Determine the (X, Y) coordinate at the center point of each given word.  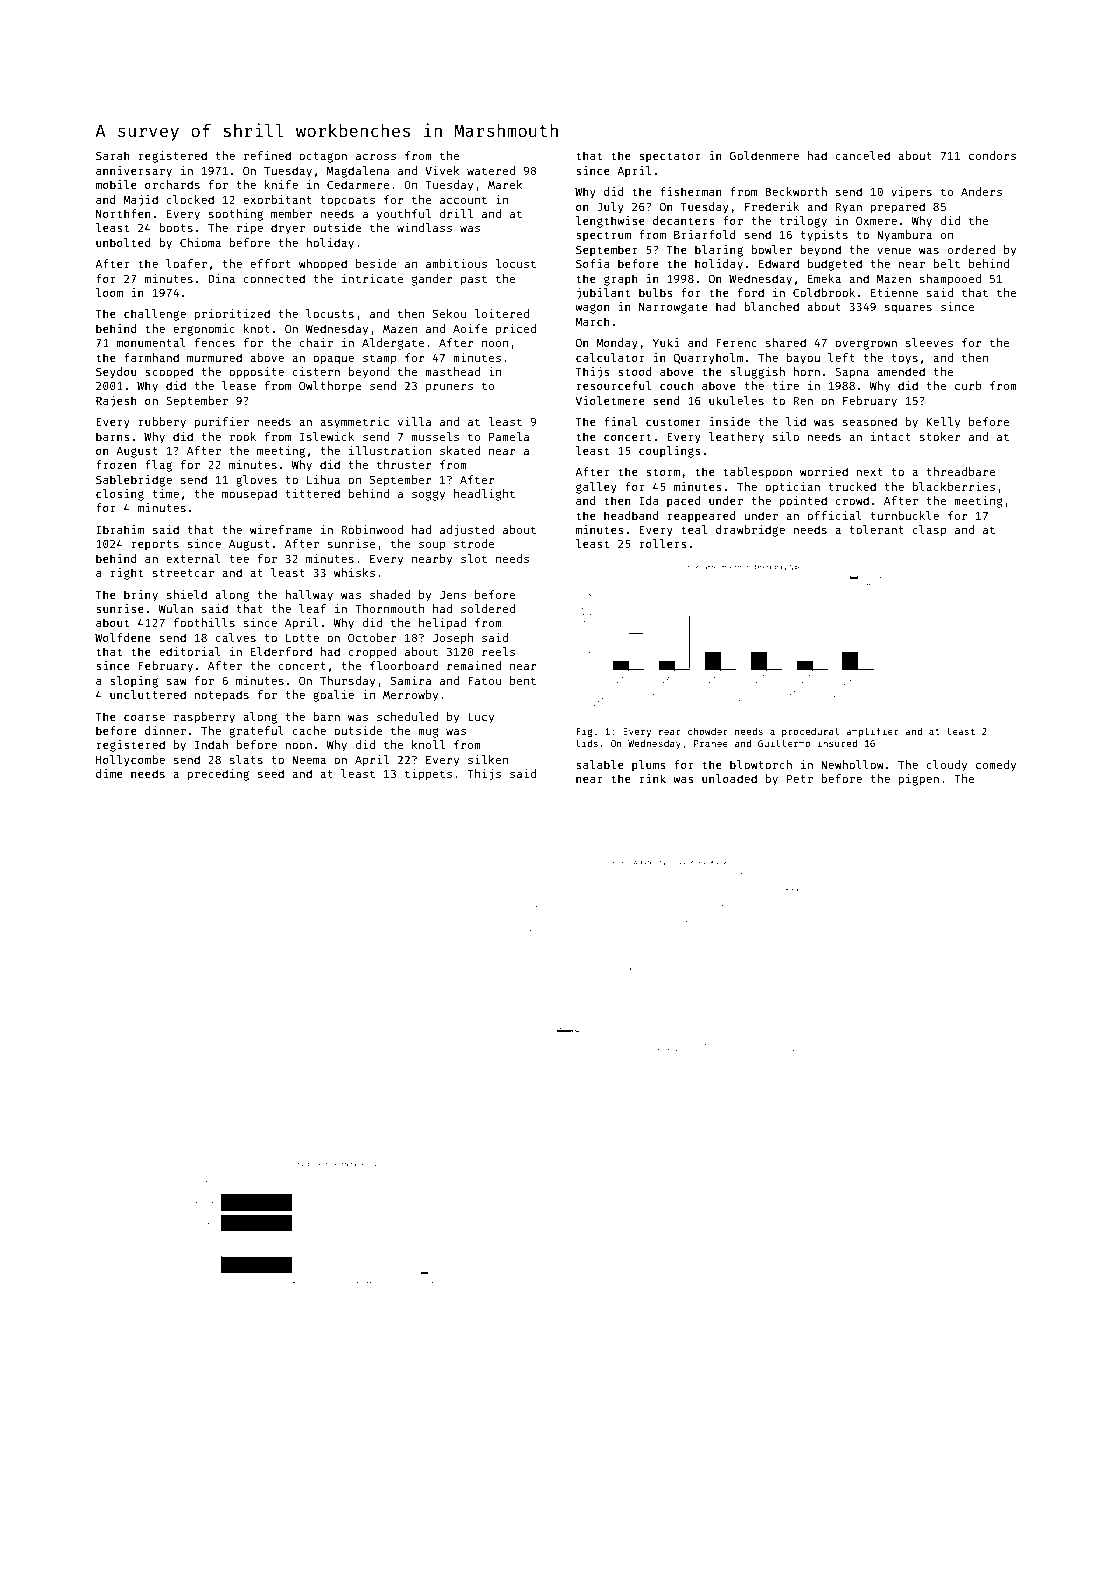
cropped (372, 653)
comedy (996, 766)
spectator (670, 157)
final (620, 421)
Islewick (327, 436)
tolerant (876, 529)
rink (652, 778)
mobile (116, 184)
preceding (218, 775)
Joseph (453, 639)
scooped (169, 373)
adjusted (467, 531)
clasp (929, 531)
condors (992, 155)
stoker (940, 436)
